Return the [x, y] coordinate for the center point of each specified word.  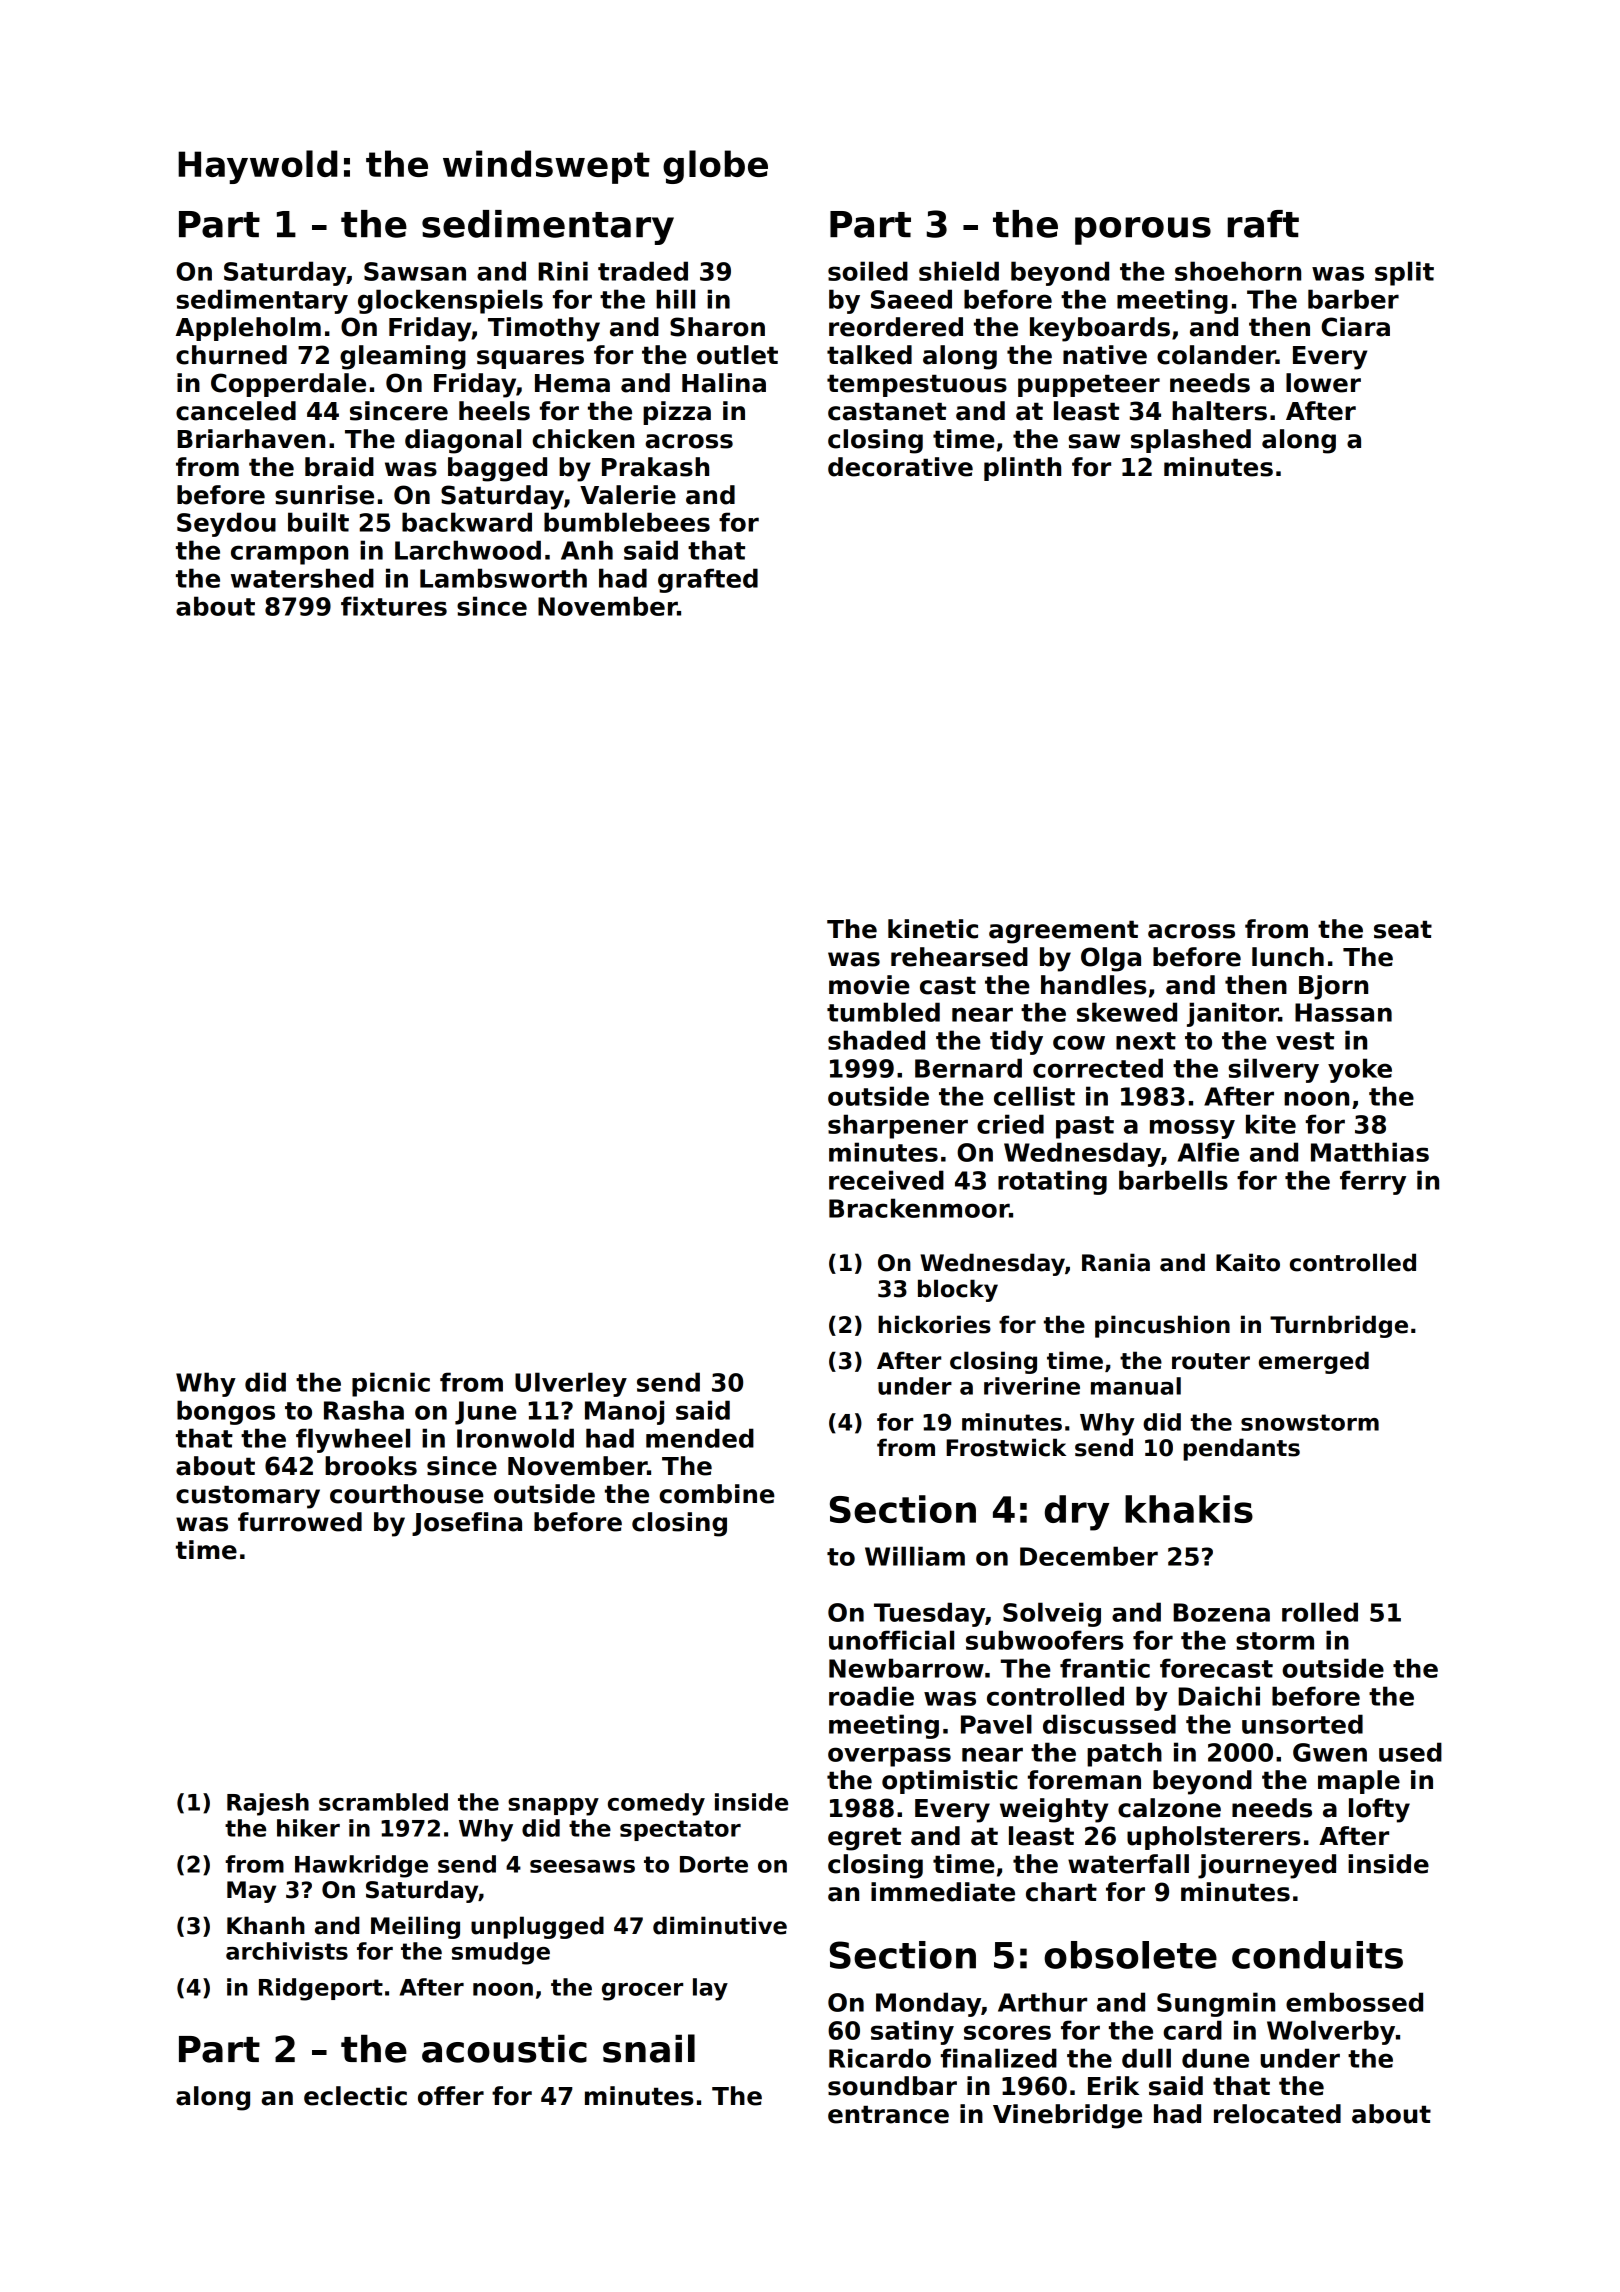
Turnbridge [1339, 1326]
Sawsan [415, 271]
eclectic [355, 2096]
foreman [1084, 1780]
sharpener [898, 1126]
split [1404, 273]
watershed [302, 578]
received [886, 1180]
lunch [1288, 957]
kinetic [933, 929]
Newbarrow [906, 1668]
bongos [226, 1412]
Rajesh [268, 1804]
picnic [391, 1384]
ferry [1373, 1182]
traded [643, 271]
